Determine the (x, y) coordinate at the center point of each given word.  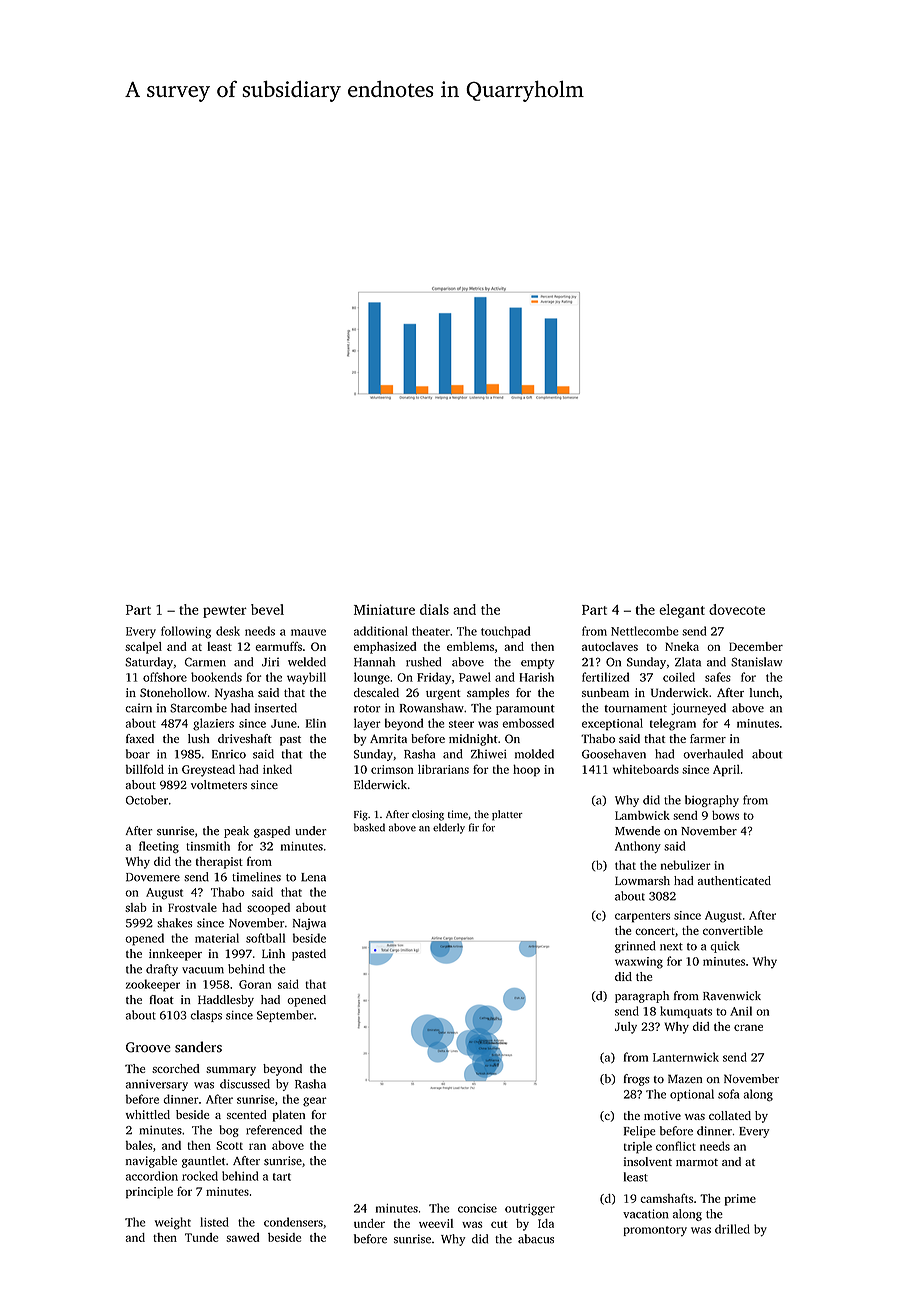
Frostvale (192, 907)
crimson (392, 769)
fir (474, 827)
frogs (637, 1080)
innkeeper (175, 955)
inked (277, 769)
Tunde (201, 1237)
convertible (733, 930)
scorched (176, 1068)
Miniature (384, 609)
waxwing (639, 963)
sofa (728, 1094)
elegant (682, 611)
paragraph (642, 997)
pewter (225, 612)
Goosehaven (614, 754)
